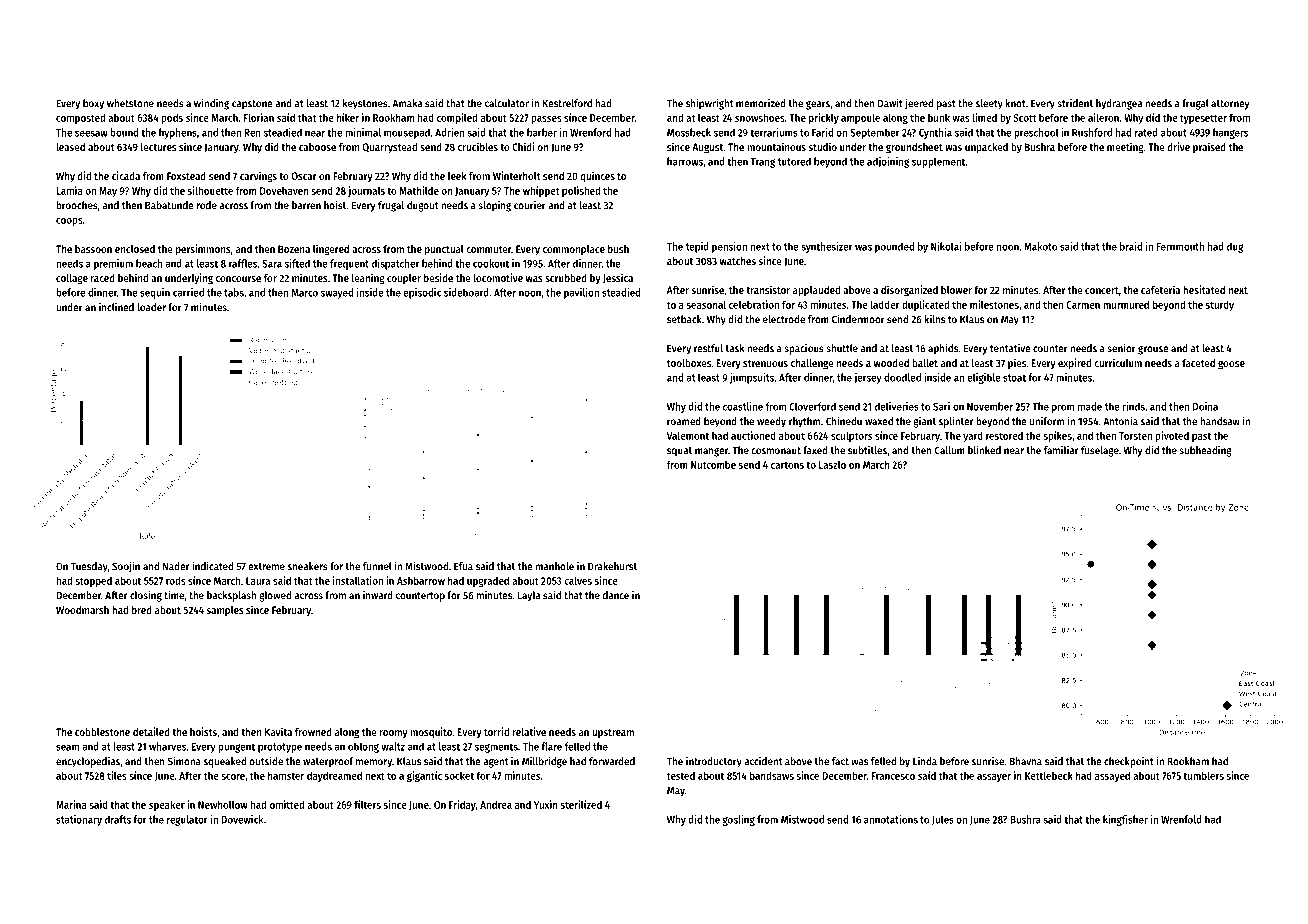  What do you see at coordinates (306, 205) in the screenshot?
I see `barren` at bounding box center [306, 205].
